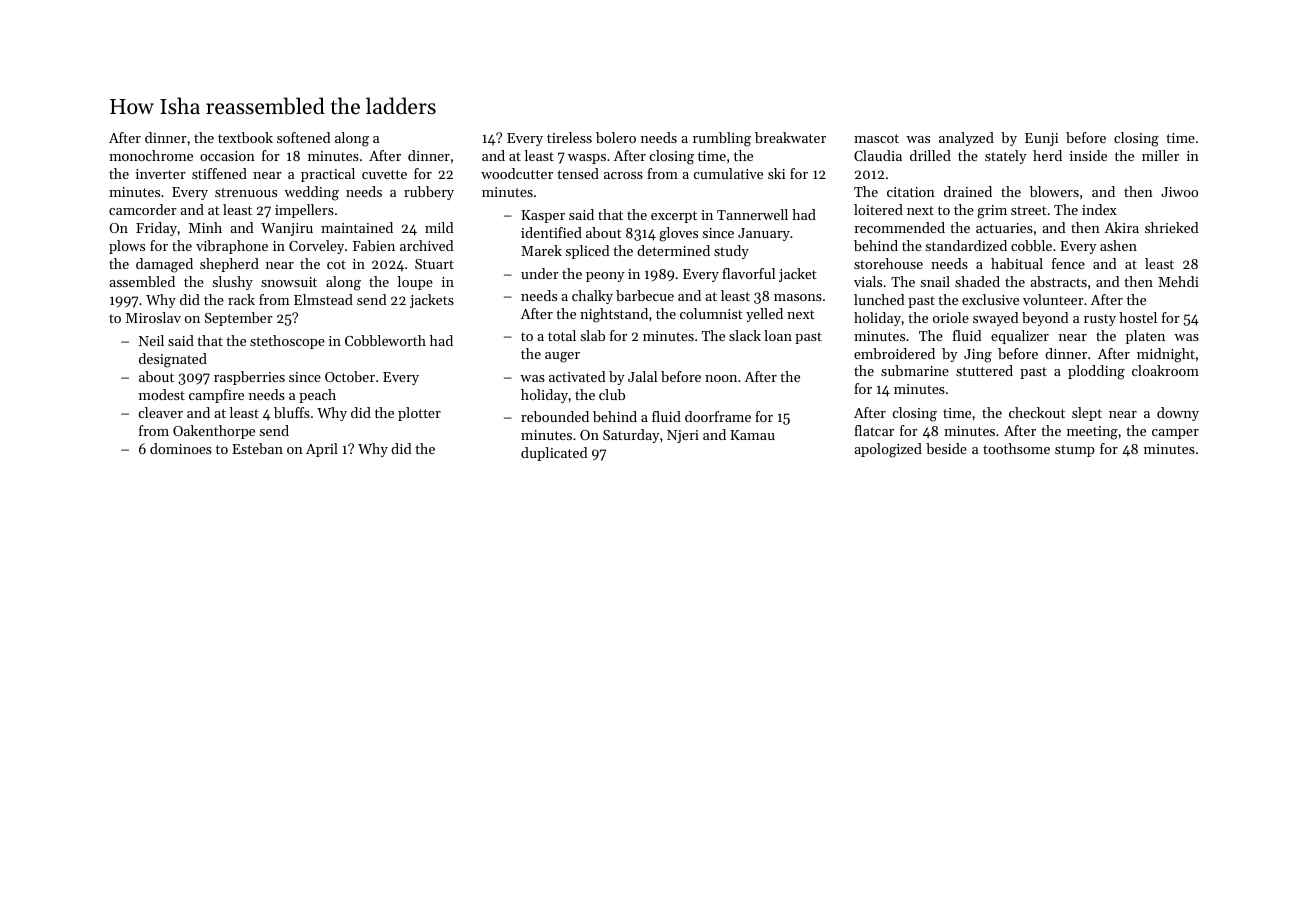 The height and width of the screenshot is (924, 1308). I want to click on designated, so click(173, 360).
